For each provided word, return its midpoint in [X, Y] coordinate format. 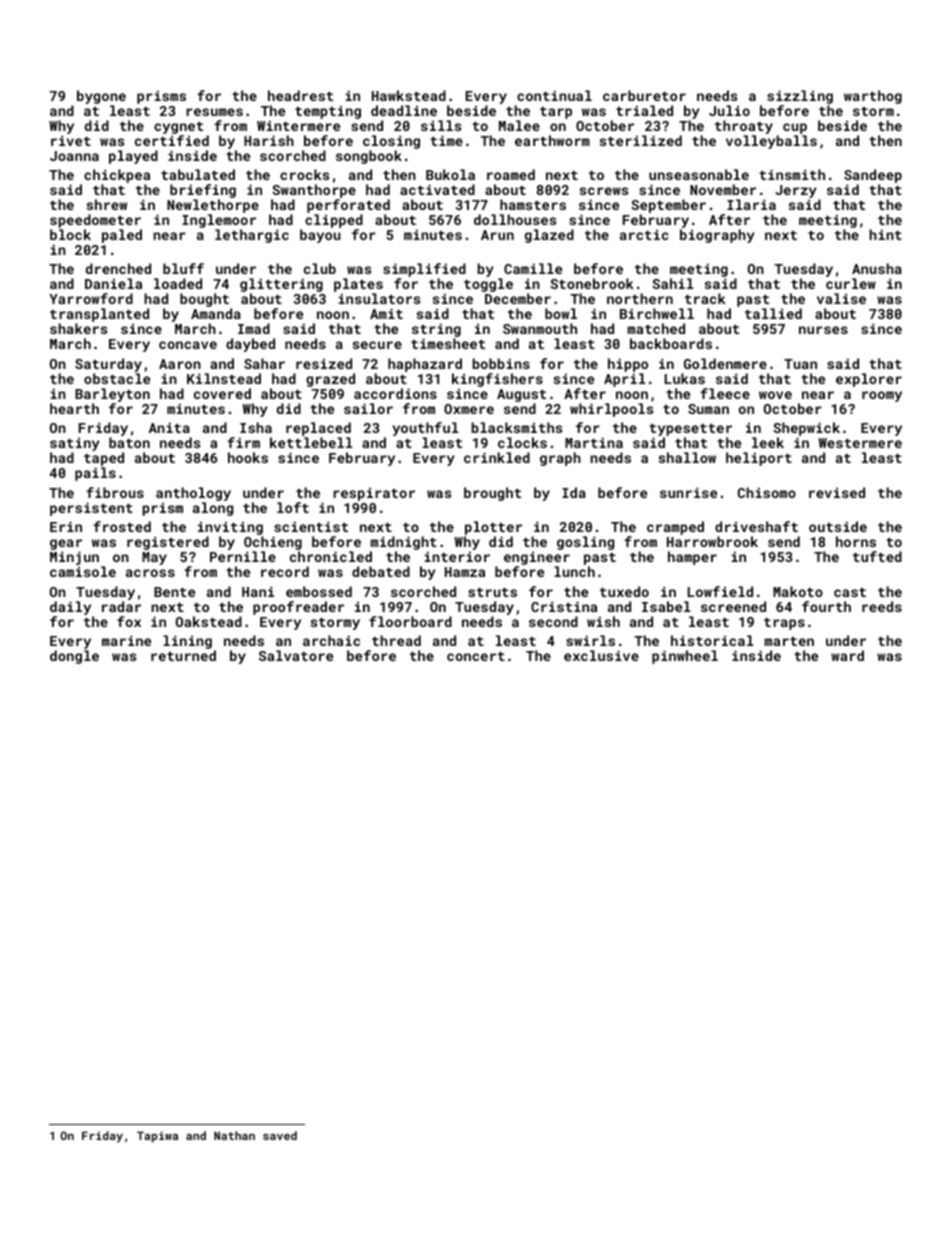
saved [280, 1135]
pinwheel [685, 657]
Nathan [234, 1135]
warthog [873, 97]
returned [183, 655]
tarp [556, 113]
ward [847, 655]
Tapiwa [157, 1137]
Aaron [180, 364]
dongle [74, 657]
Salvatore [296, 655]
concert [476, 656]
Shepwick [806, 430]
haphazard [425, 365]
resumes [214, 112]
